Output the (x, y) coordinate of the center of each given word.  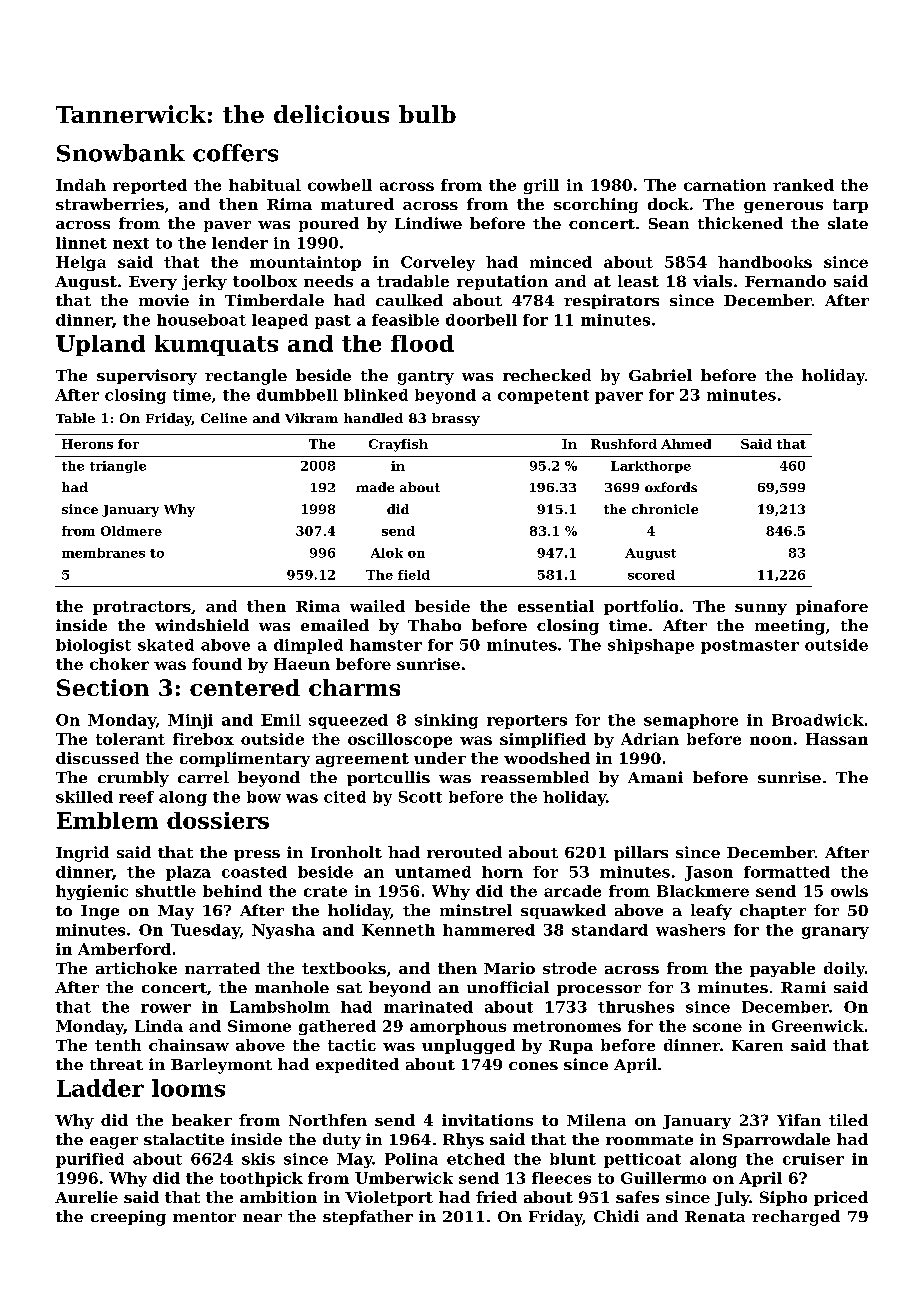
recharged (796, 1218)
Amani (655, 777)
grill (541, 186)
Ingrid (82, 854)
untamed (433, 872)
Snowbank (121, 153)
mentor (204, 1217)
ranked (803, 185)
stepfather (368, 1217)
